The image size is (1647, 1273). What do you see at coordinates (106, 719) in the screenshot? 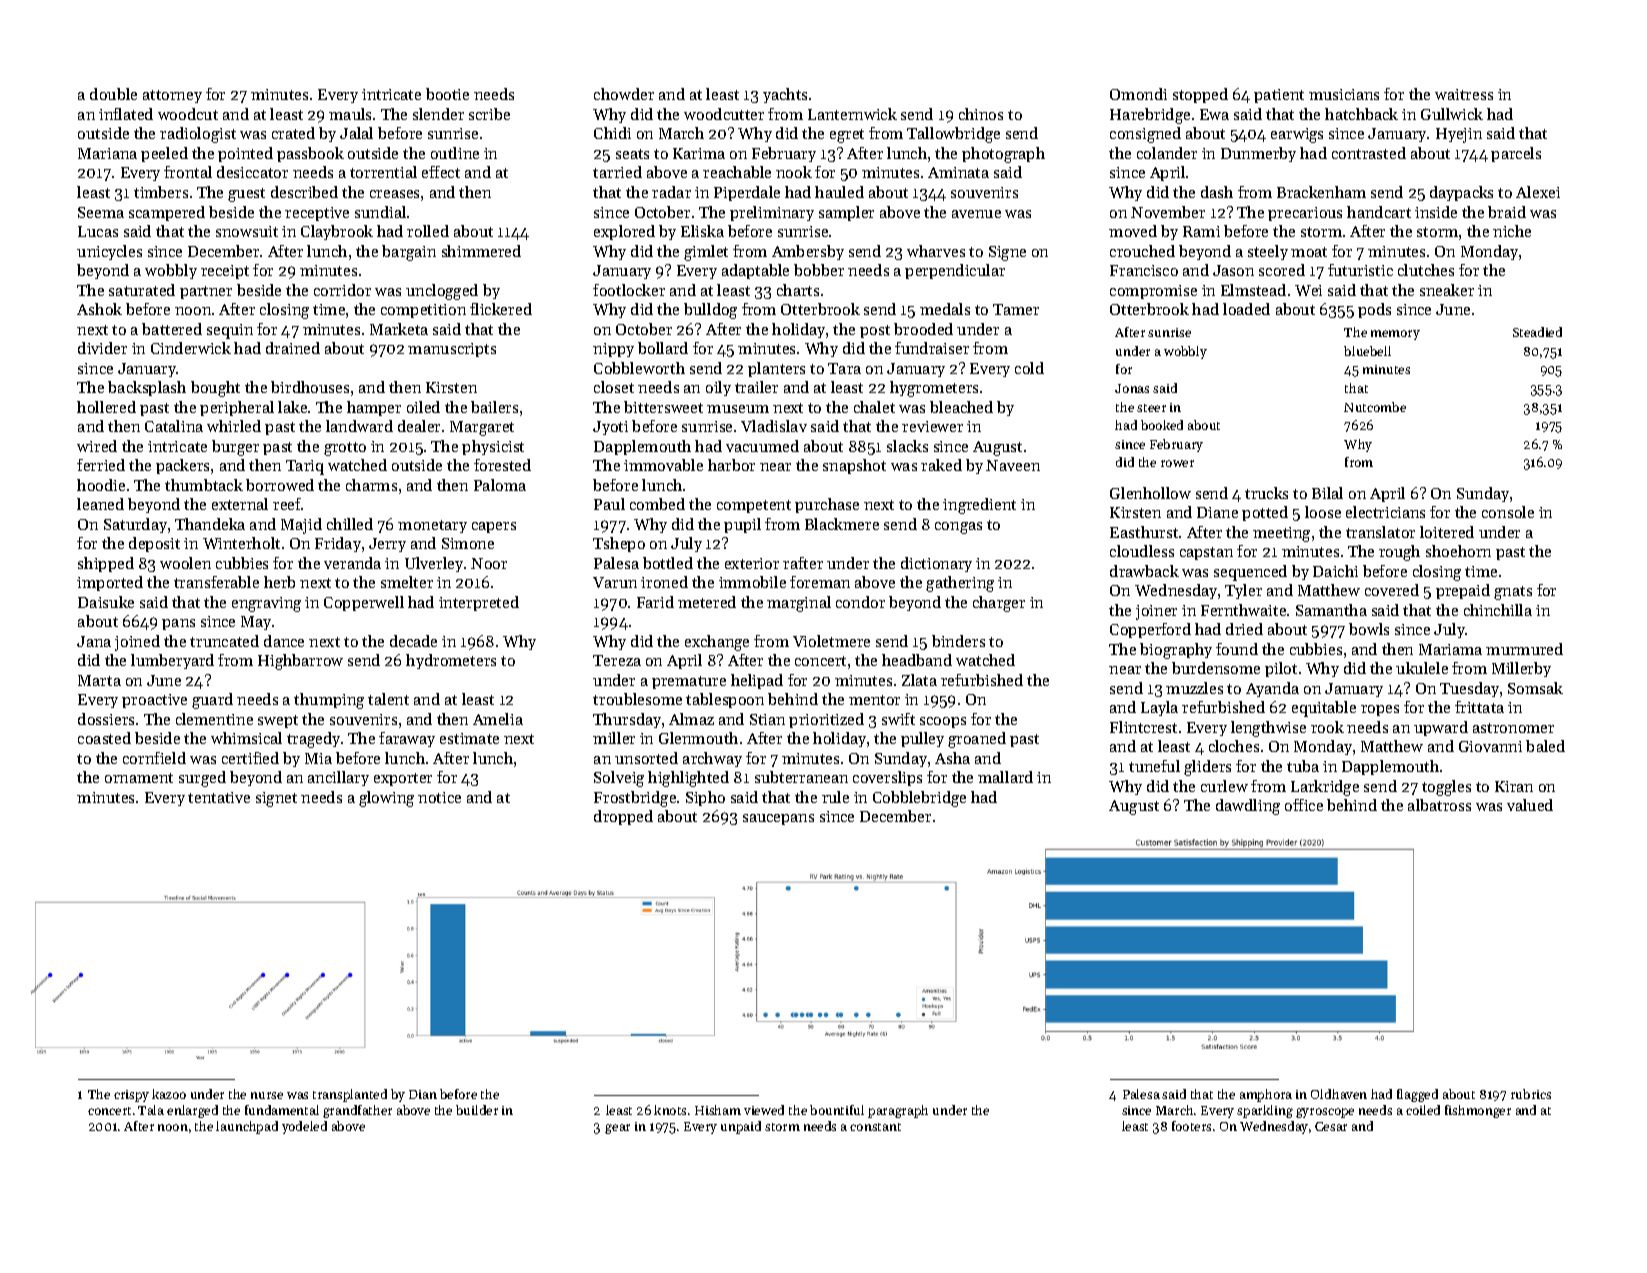
I see `dossiers` at bounding box center [106, 719].
